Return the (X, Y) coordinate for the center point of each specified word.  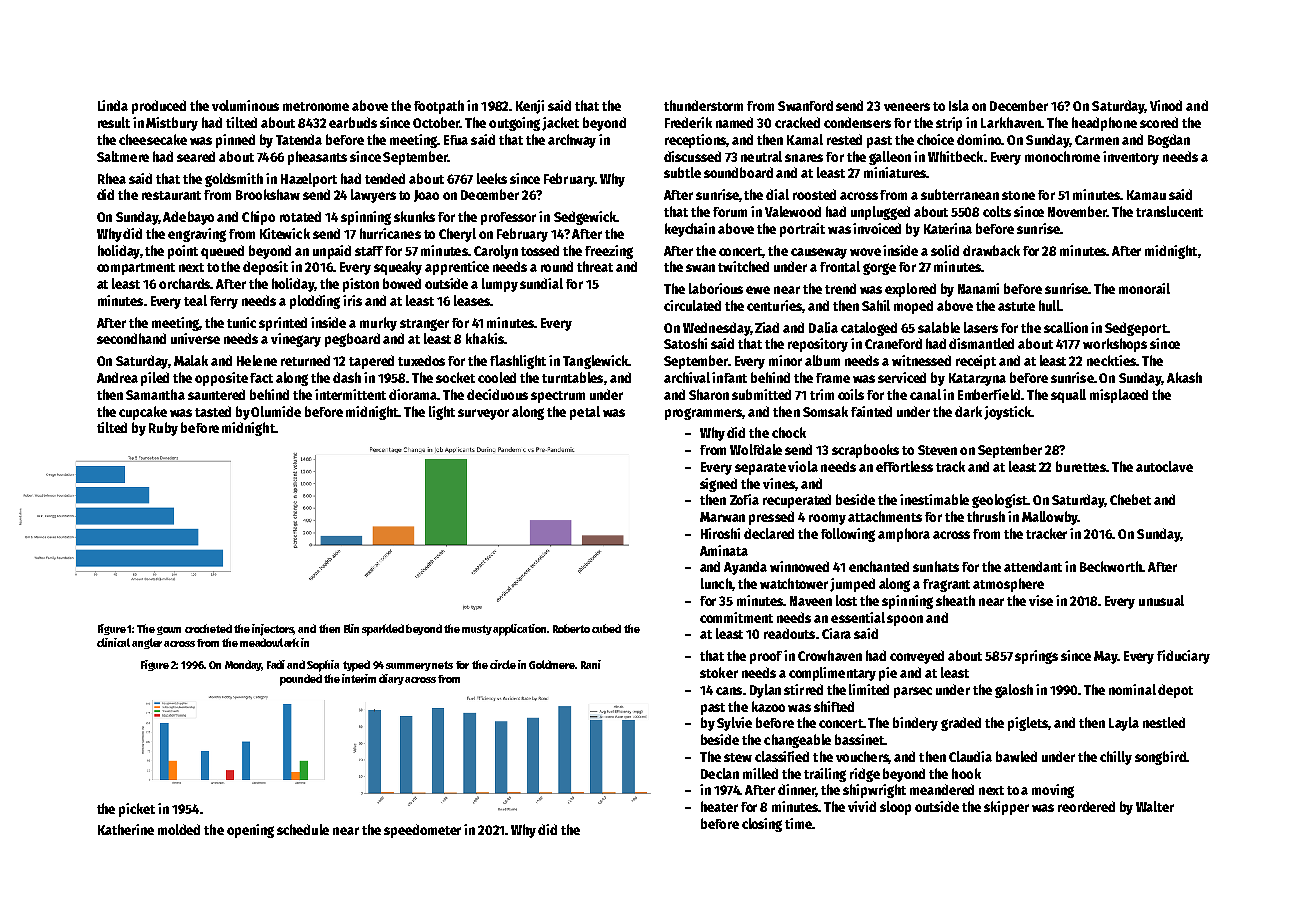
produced (159, 107)
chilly (1116, 758)
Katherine (126, 829)
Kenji (530, 107)
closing (762, 825)
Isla (959, 105)
